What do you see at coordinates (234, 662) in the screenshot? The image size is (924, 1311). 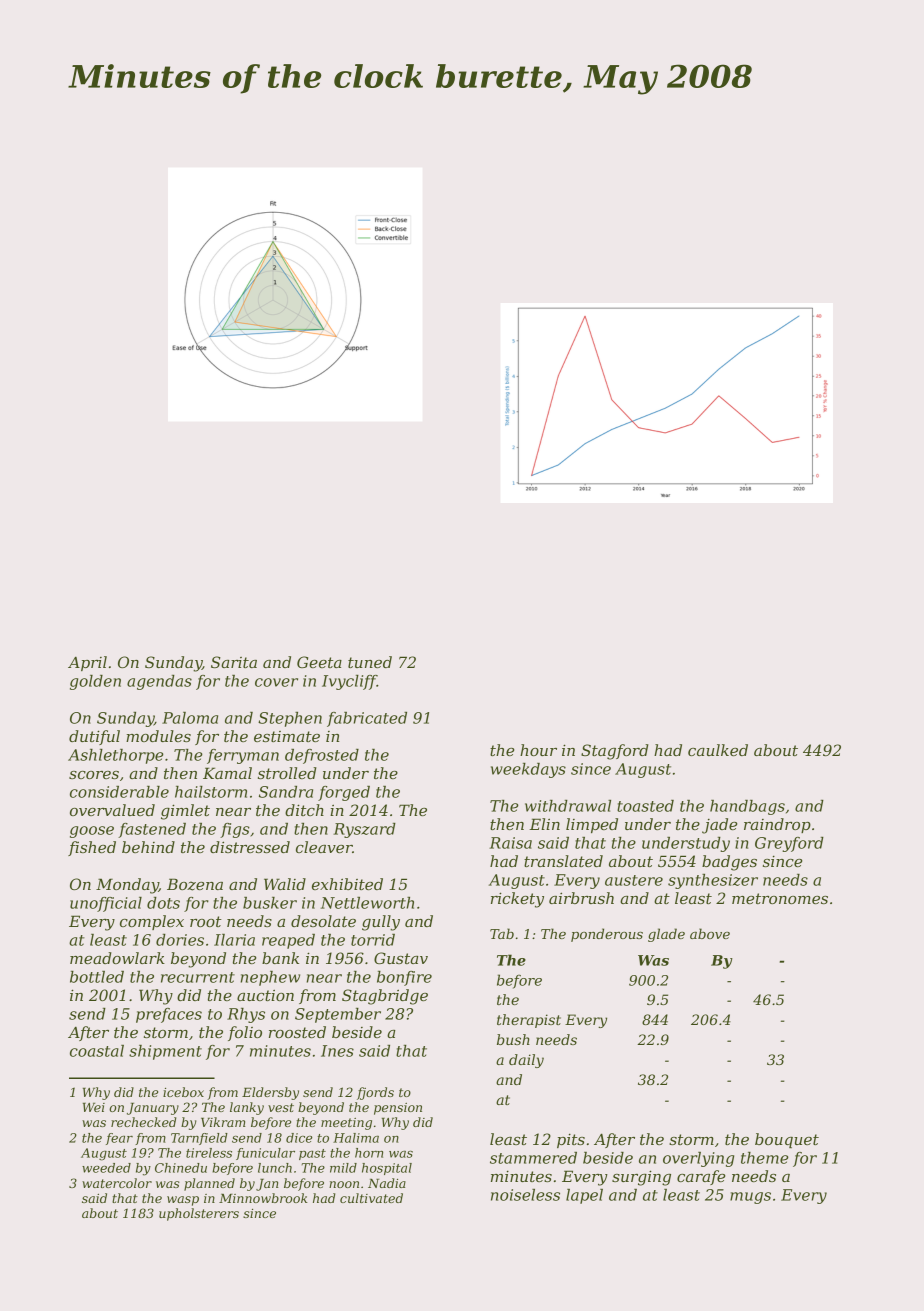 I see `Sarita` at bounding box center [234, 662].
